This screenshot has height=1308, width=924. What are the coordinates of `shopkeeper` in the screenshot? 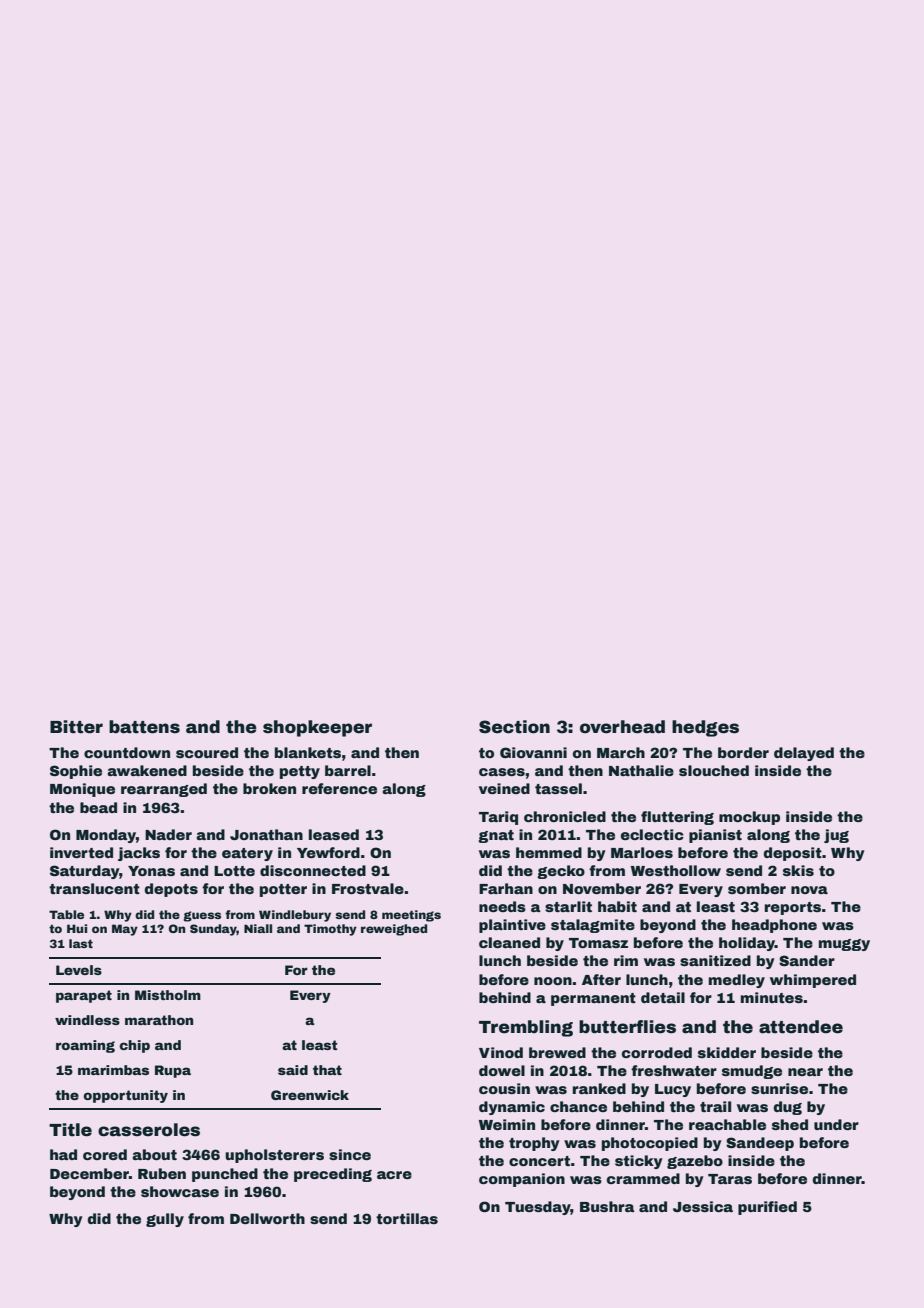 It's located at (317, 728).
